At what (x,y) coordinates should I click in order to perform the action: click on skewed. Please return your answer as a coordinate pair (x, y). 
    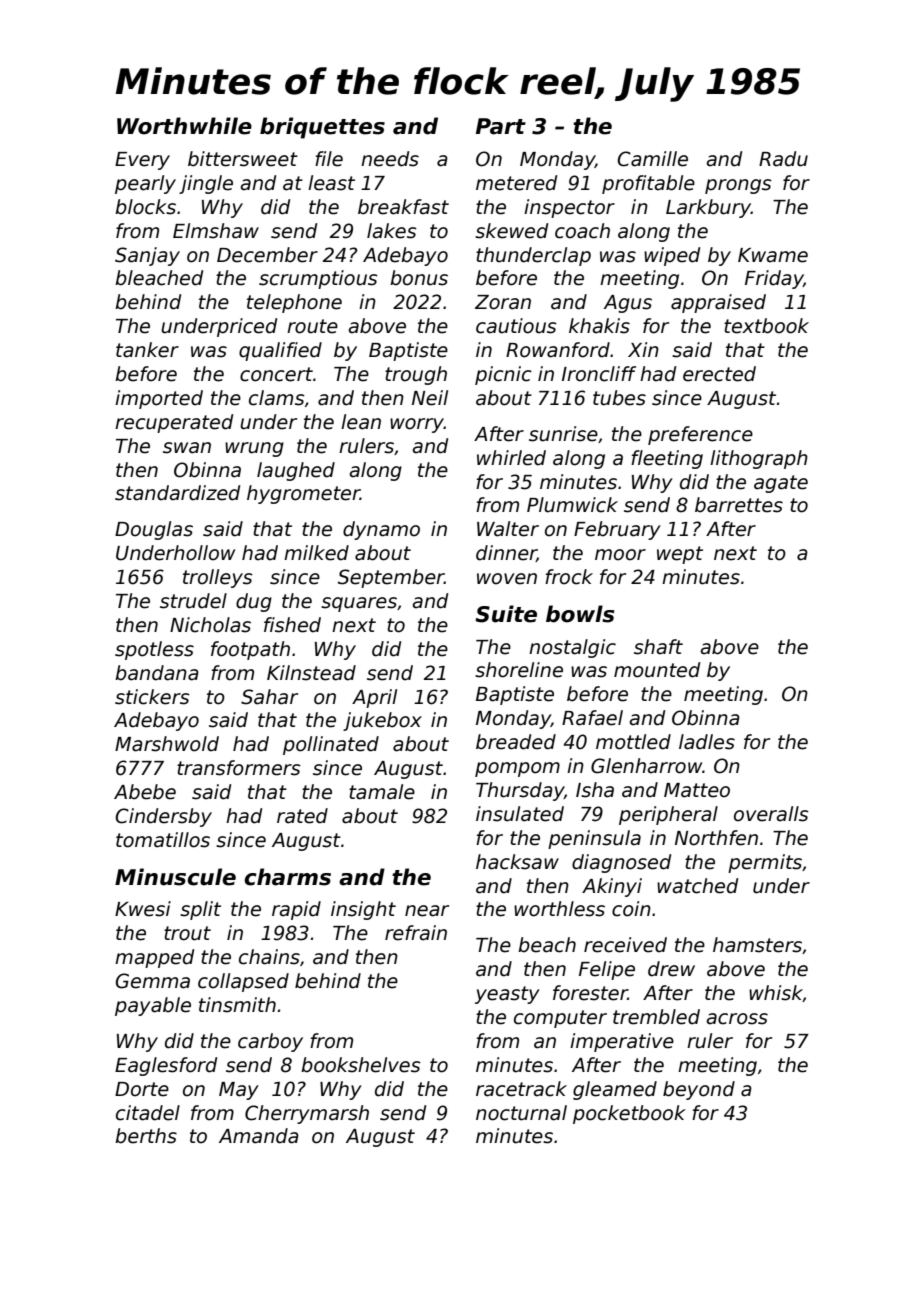
    Looking at the image, I should click on (511, 231).
